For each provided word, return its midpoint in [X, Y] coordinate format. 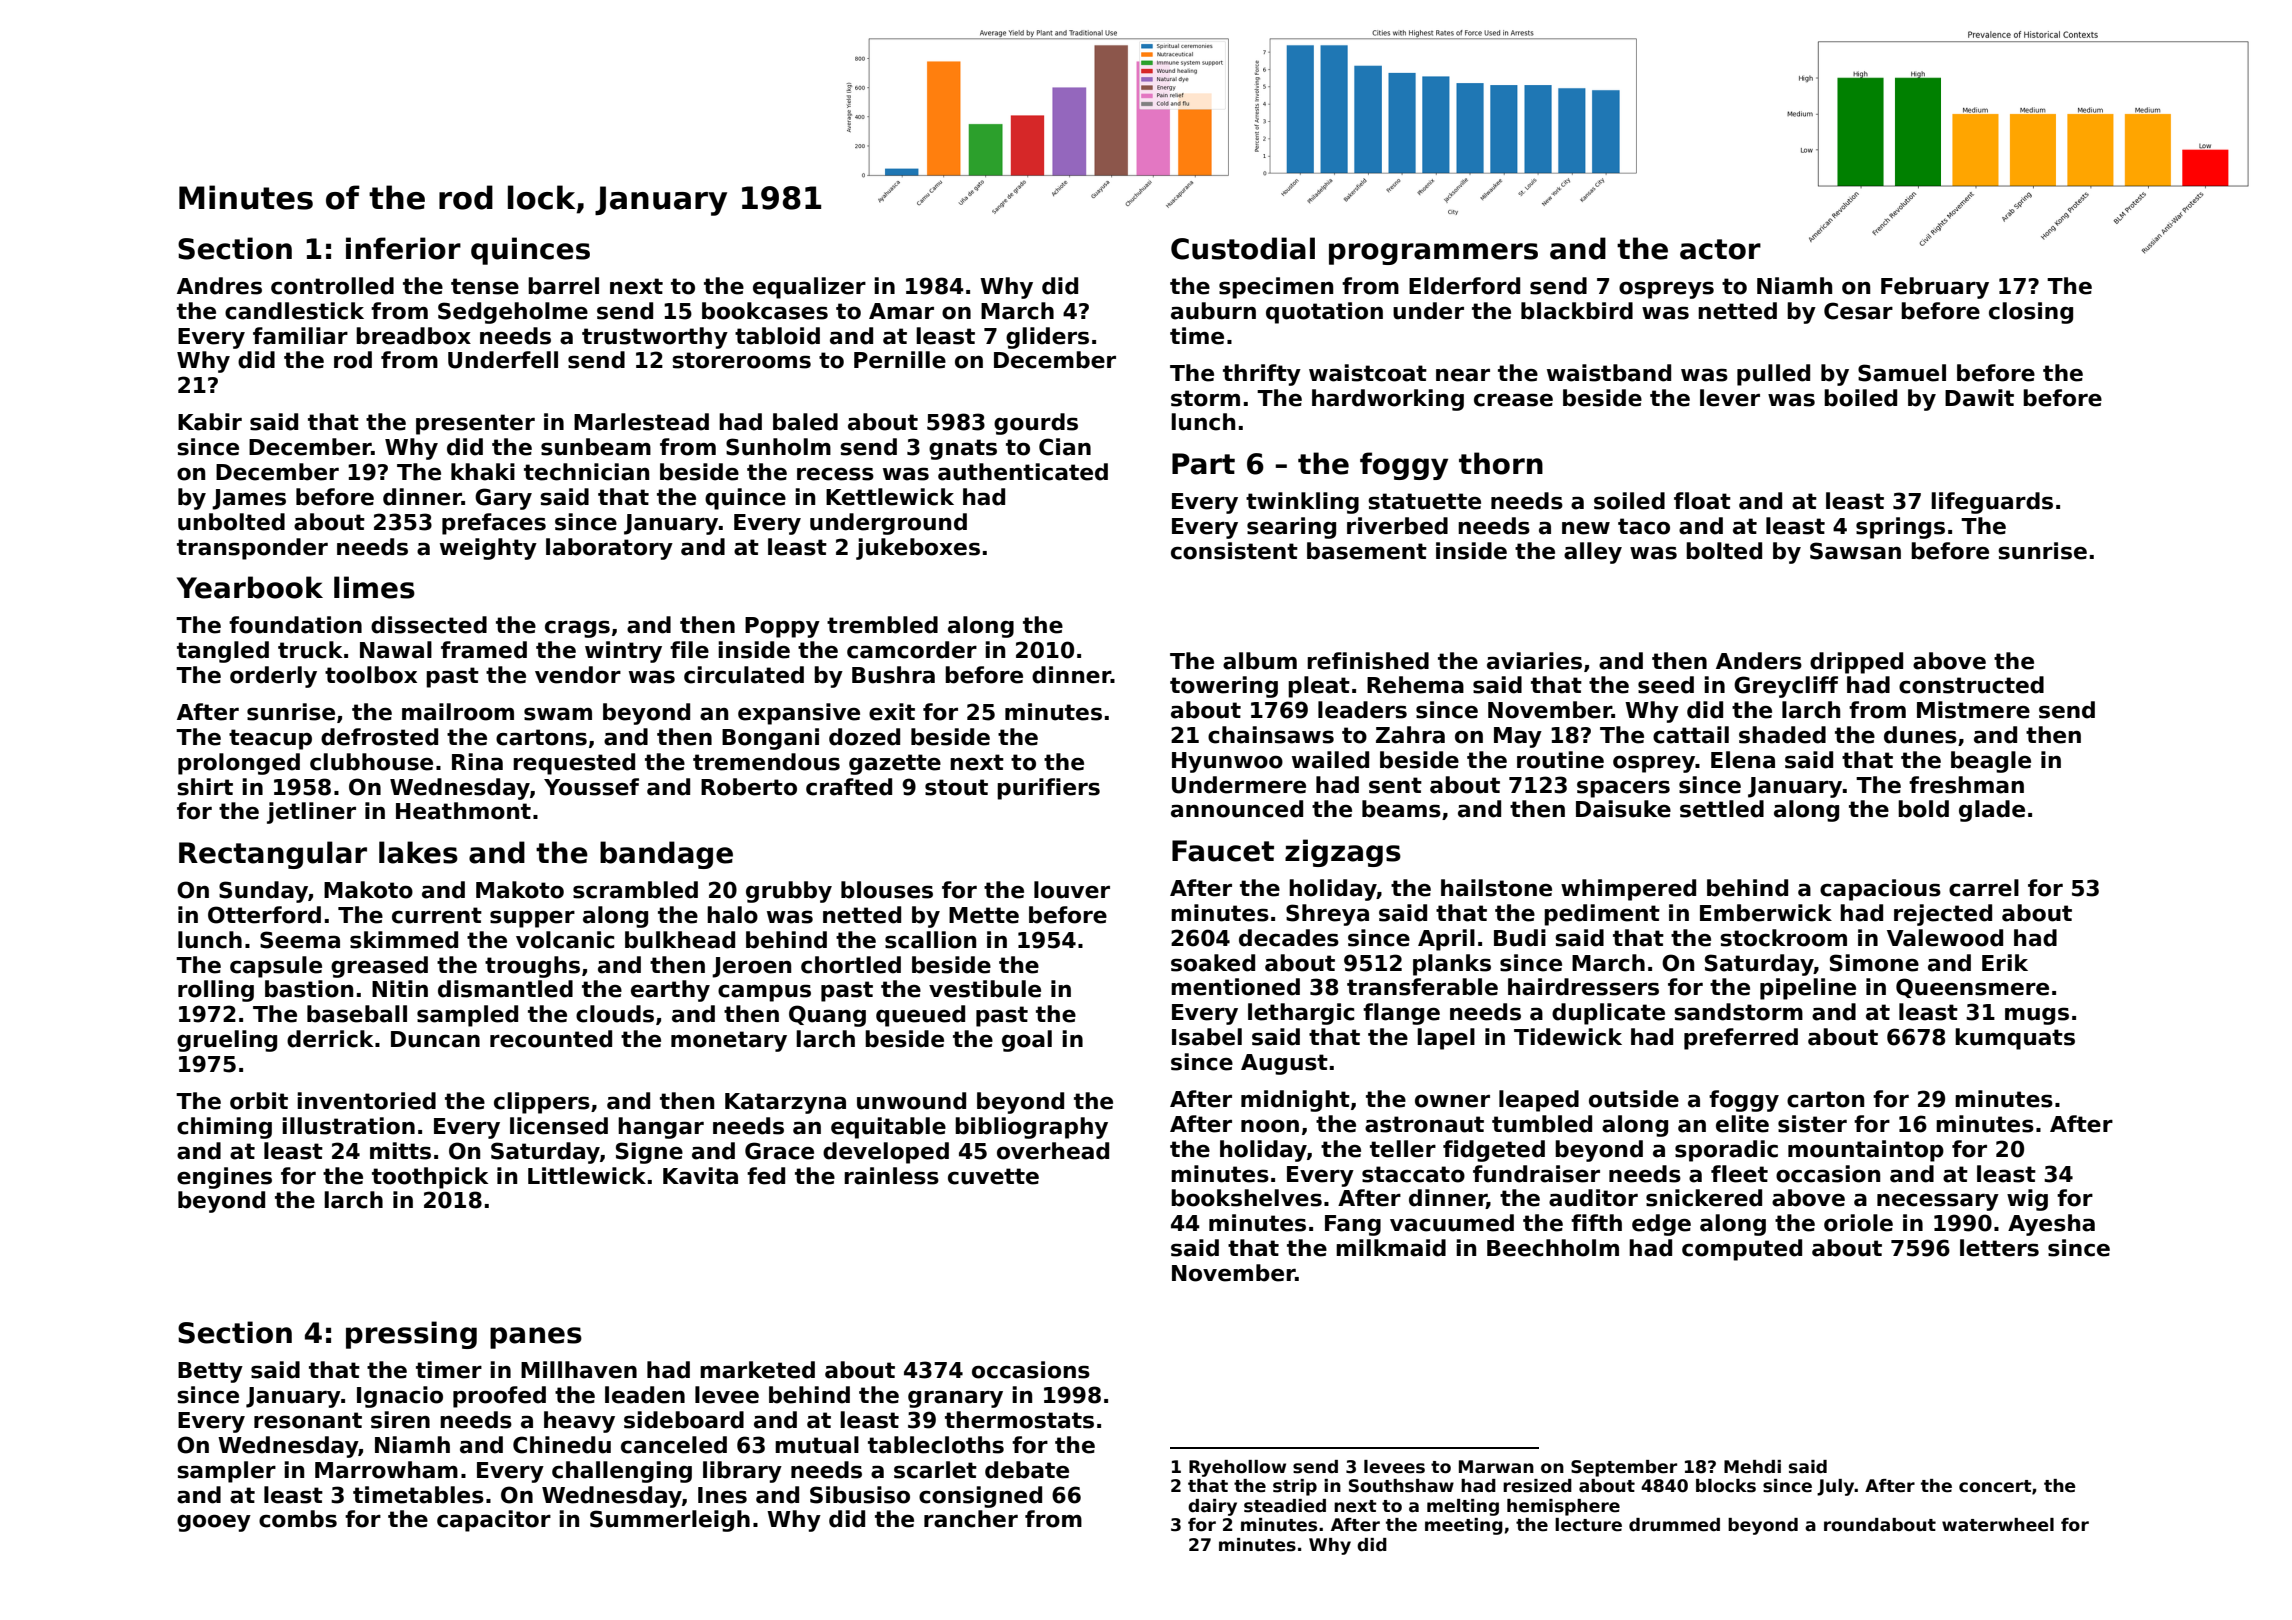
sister [1812, 1124]
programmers [1433, 254]
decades [1289, 938]
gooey [214, 1523]
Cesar [1858, 311]
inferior [403, 248]
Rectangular [273, 855]
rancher [971, 1519]
